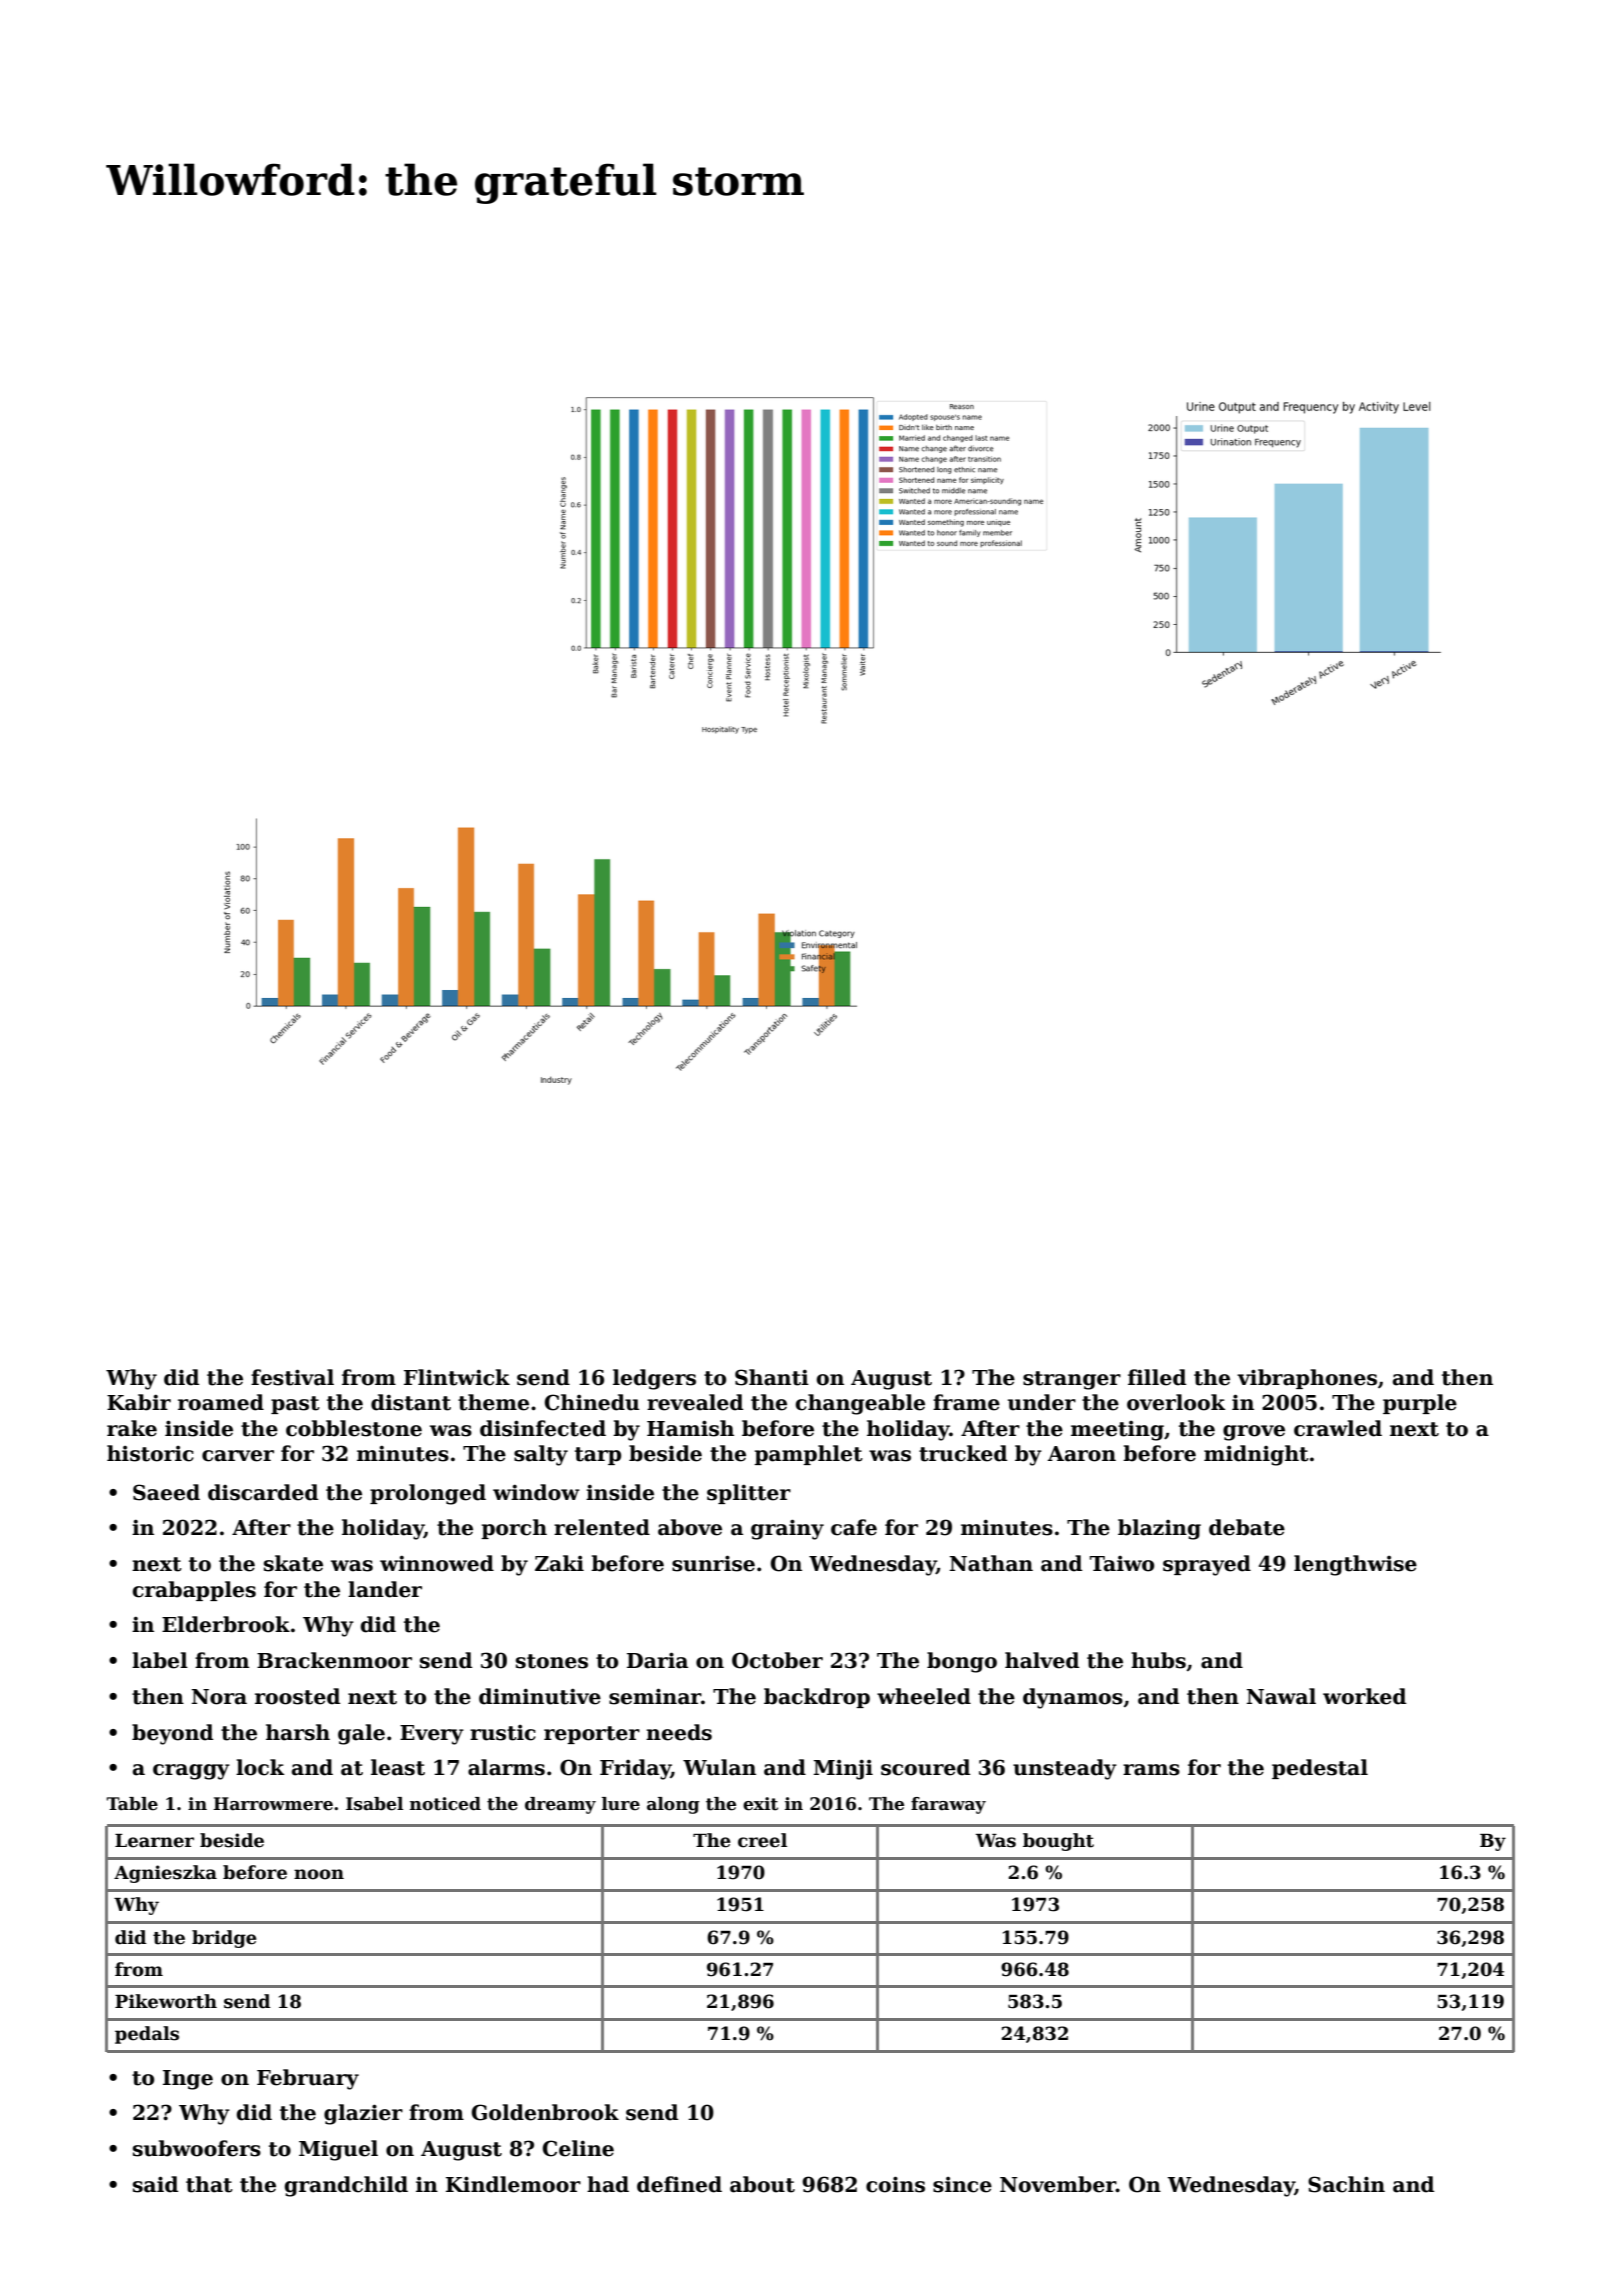 The image size is (1620, 2292). What do you see at coordinates (1346, 2184) in the document?
I see `Sachin` at bounding box center [1346, 2184].
